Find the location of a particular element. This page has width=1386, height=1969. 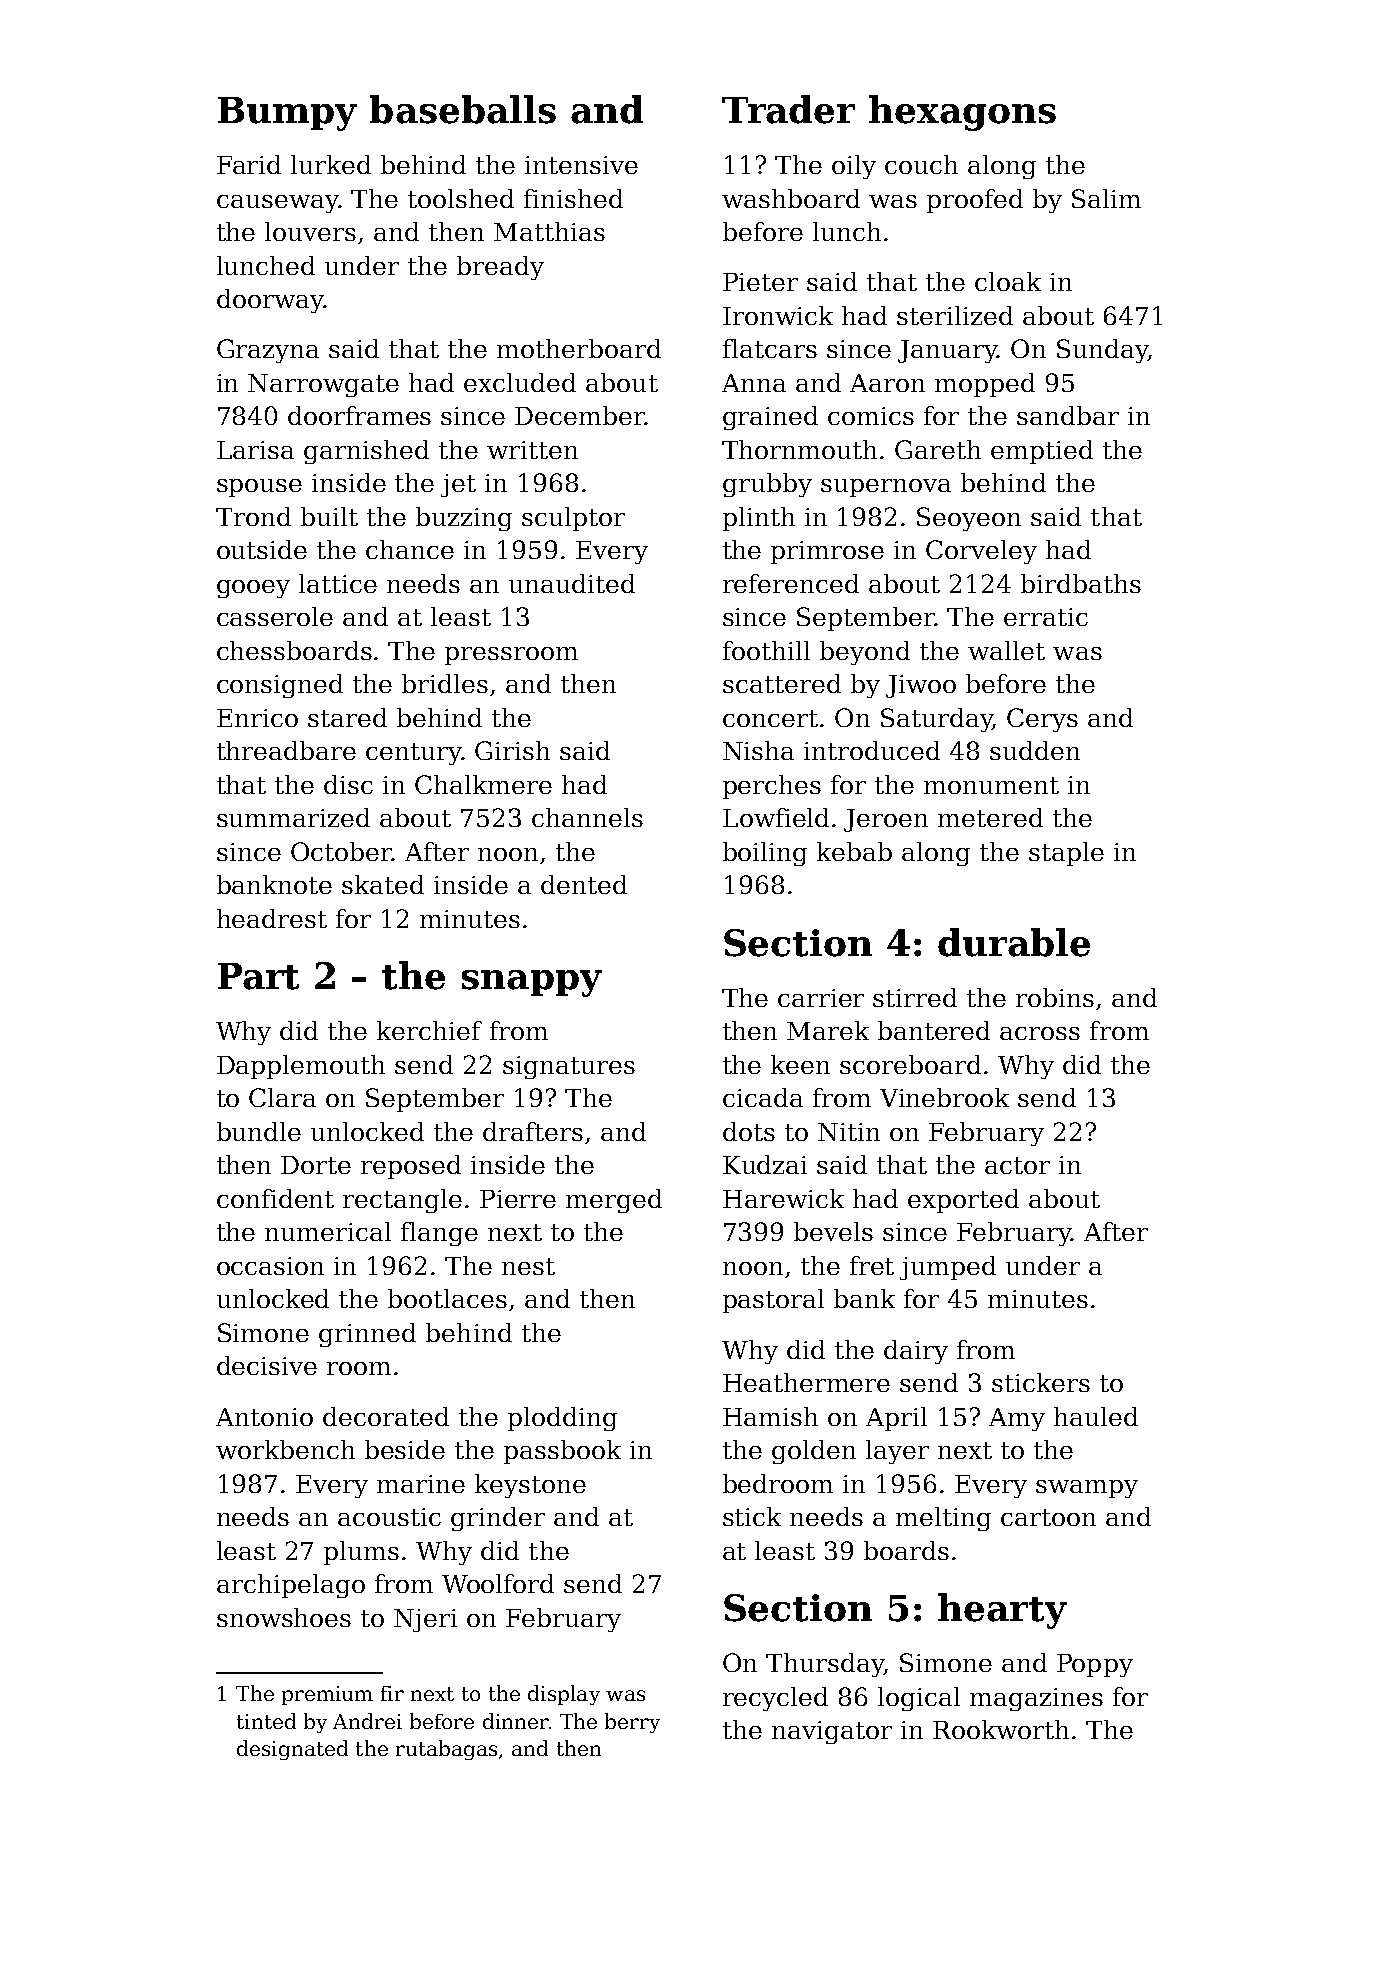

Farid is located at coordinates (249, 164).
